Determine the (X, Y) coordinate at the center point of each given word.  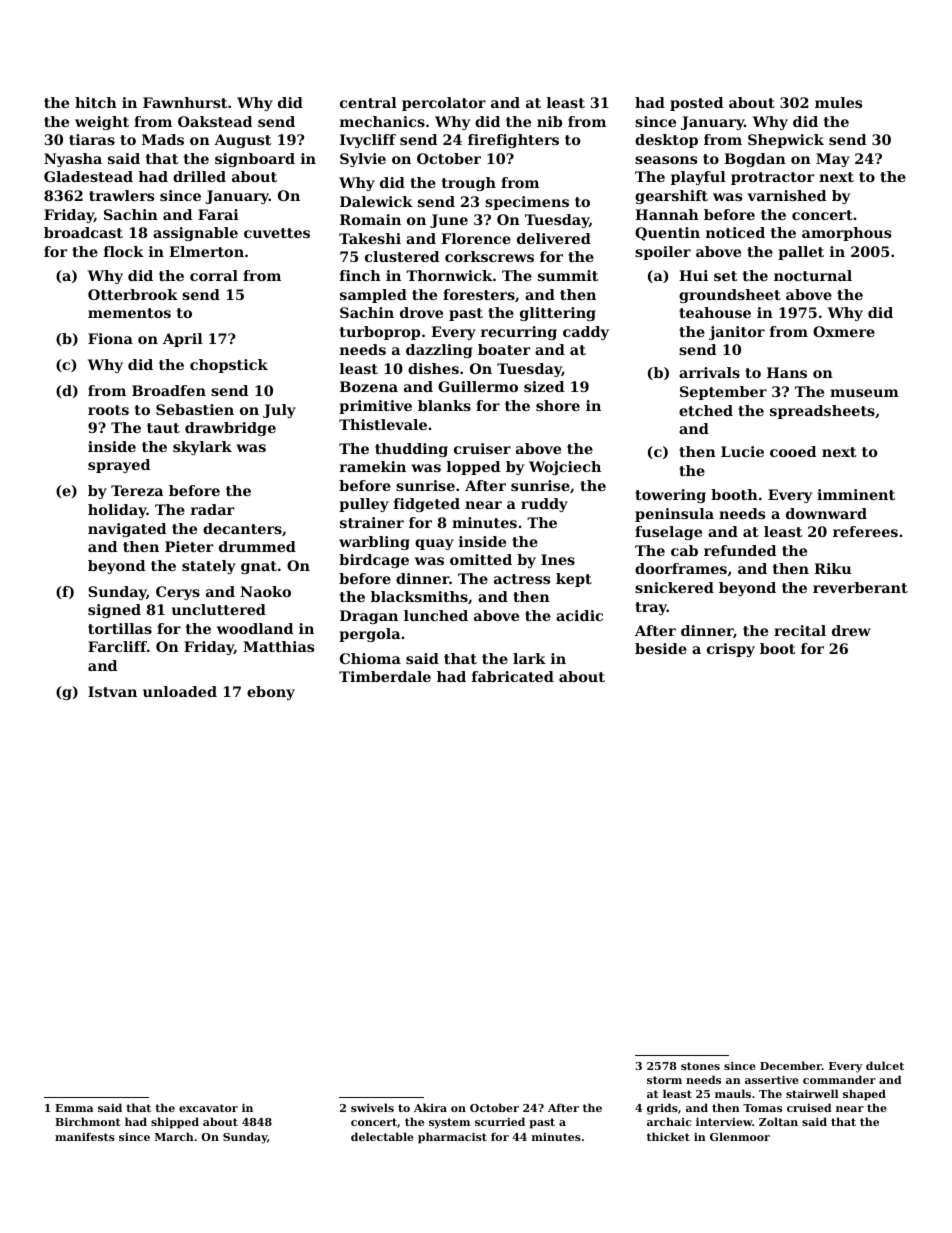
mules (838, 102)
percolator (444, 104)
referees (865, 531)
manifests (85, 1136)
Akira (430, 1107)
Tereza (137, 490)
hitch (96, 102)
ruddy (544, 505)
